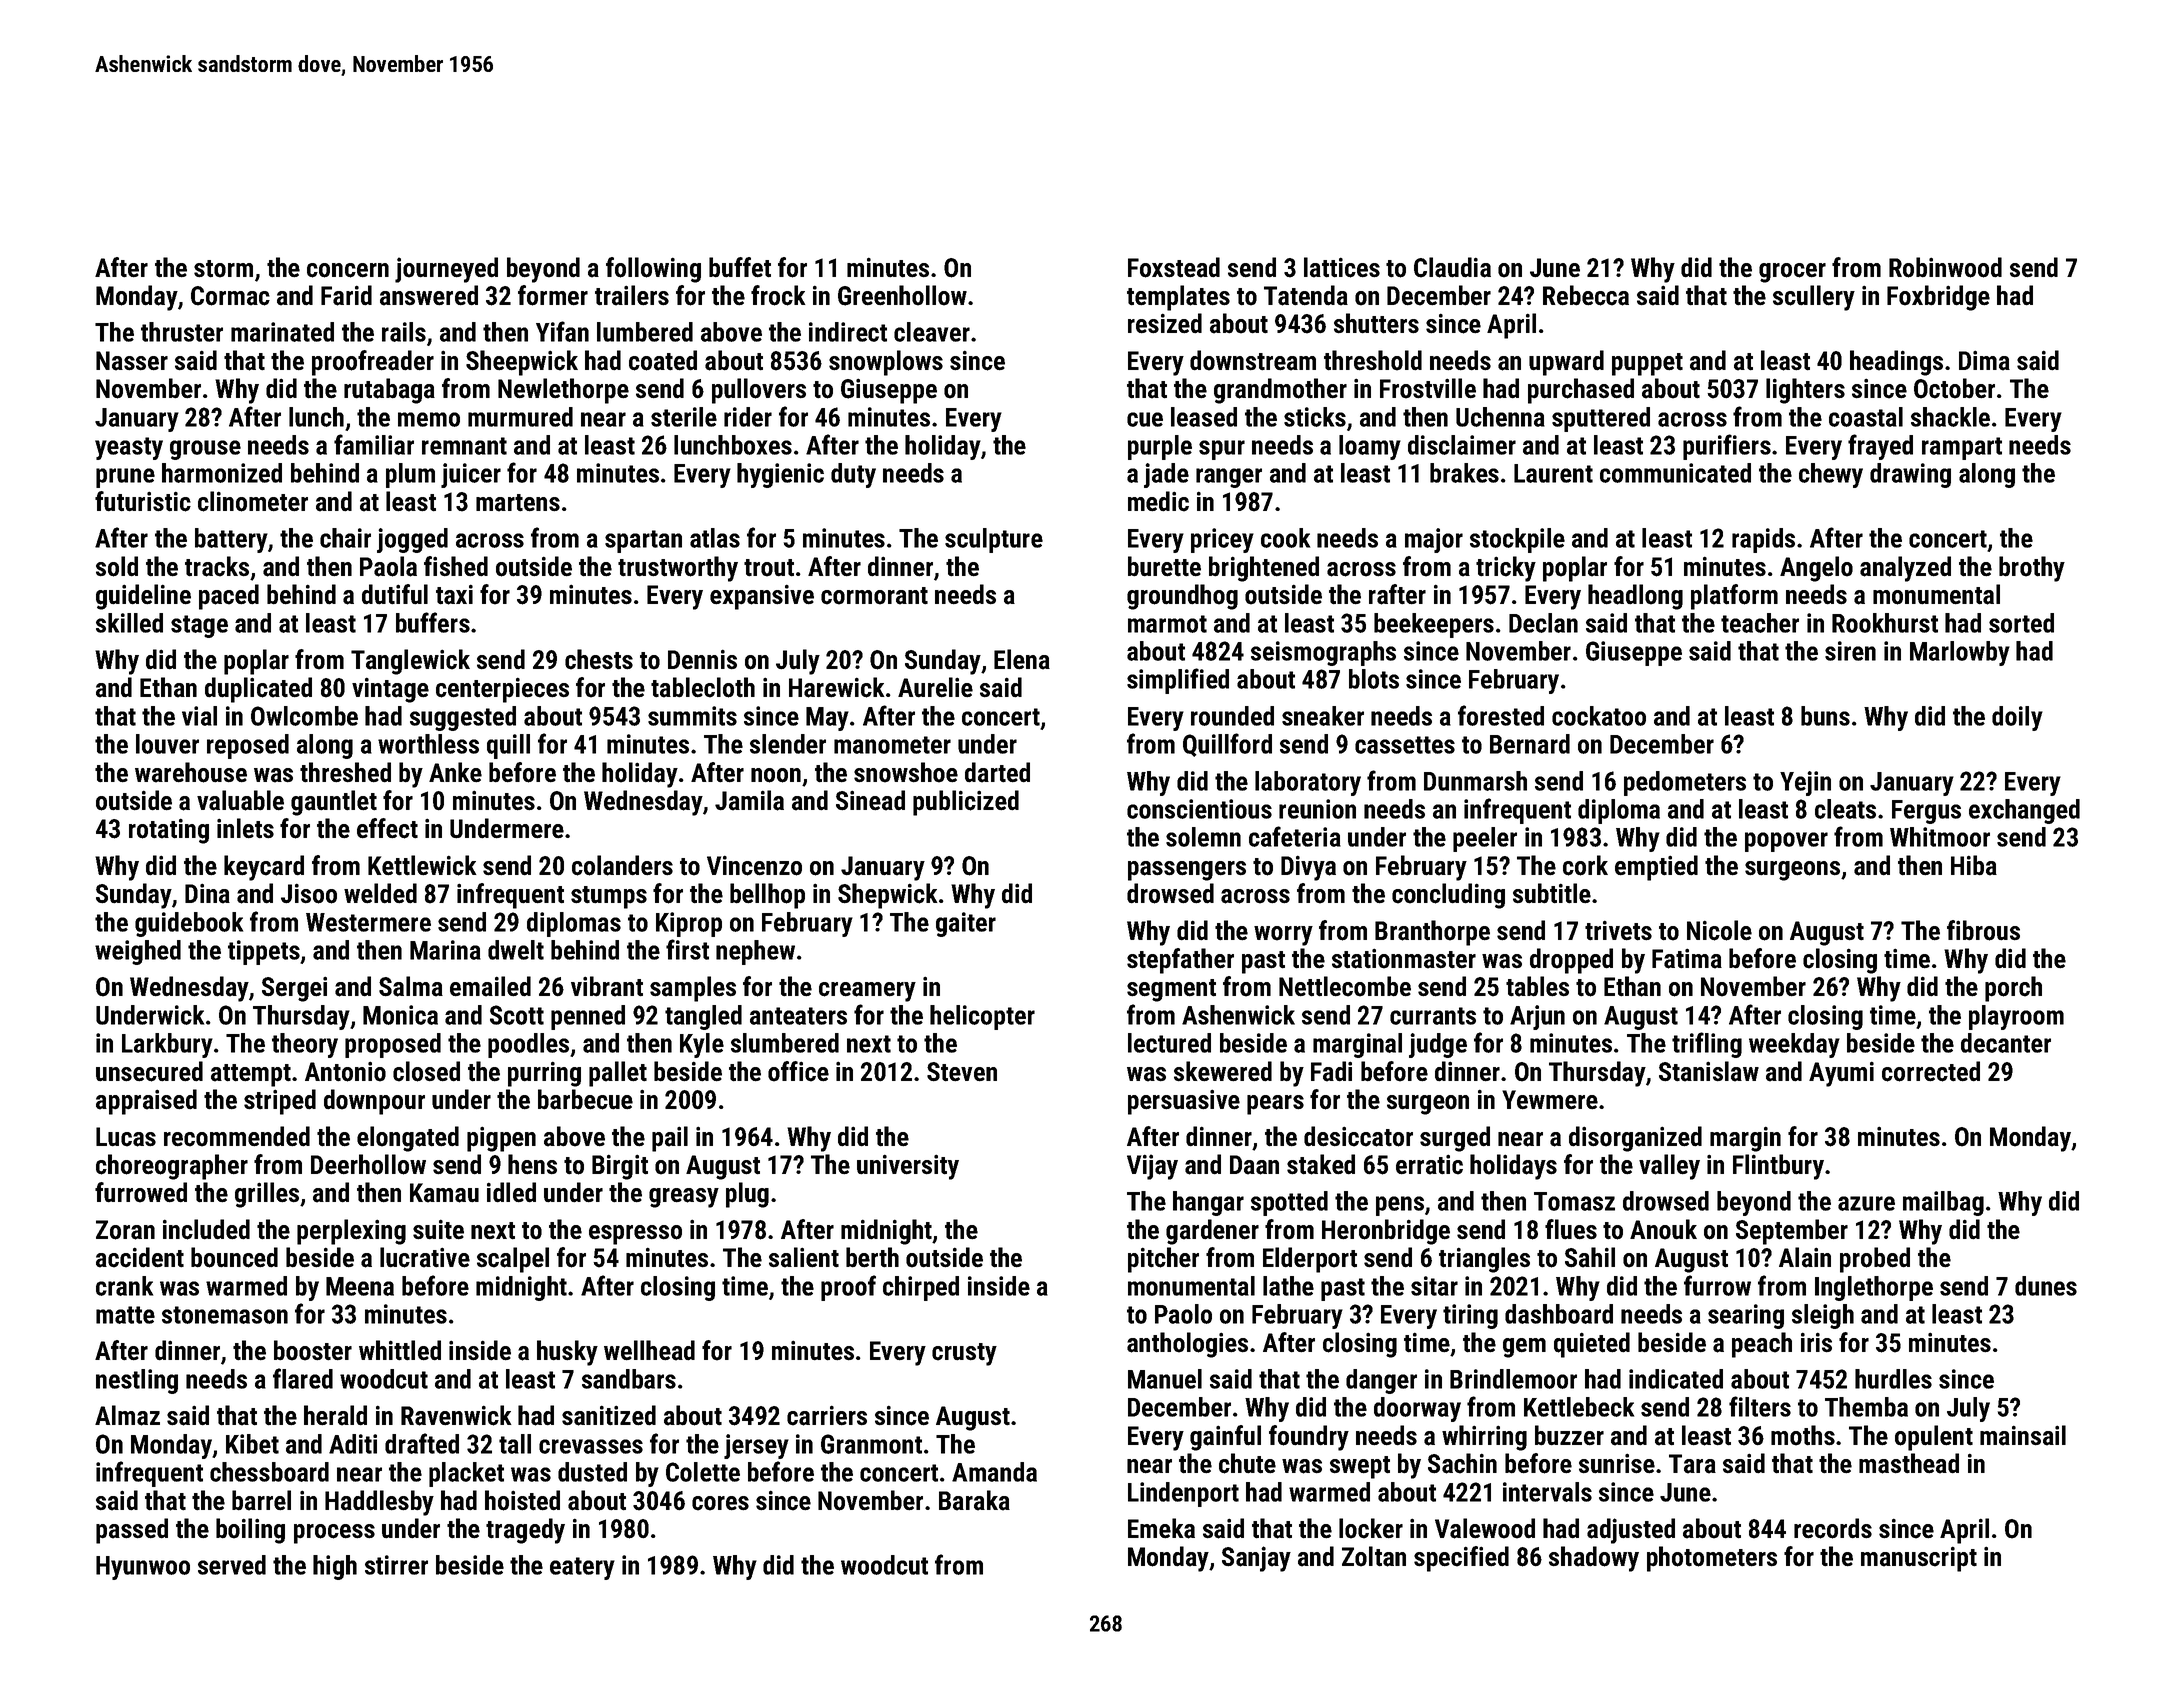 The image size is (2178, 1683). I want to click on shutters, so click(1376, 323).
